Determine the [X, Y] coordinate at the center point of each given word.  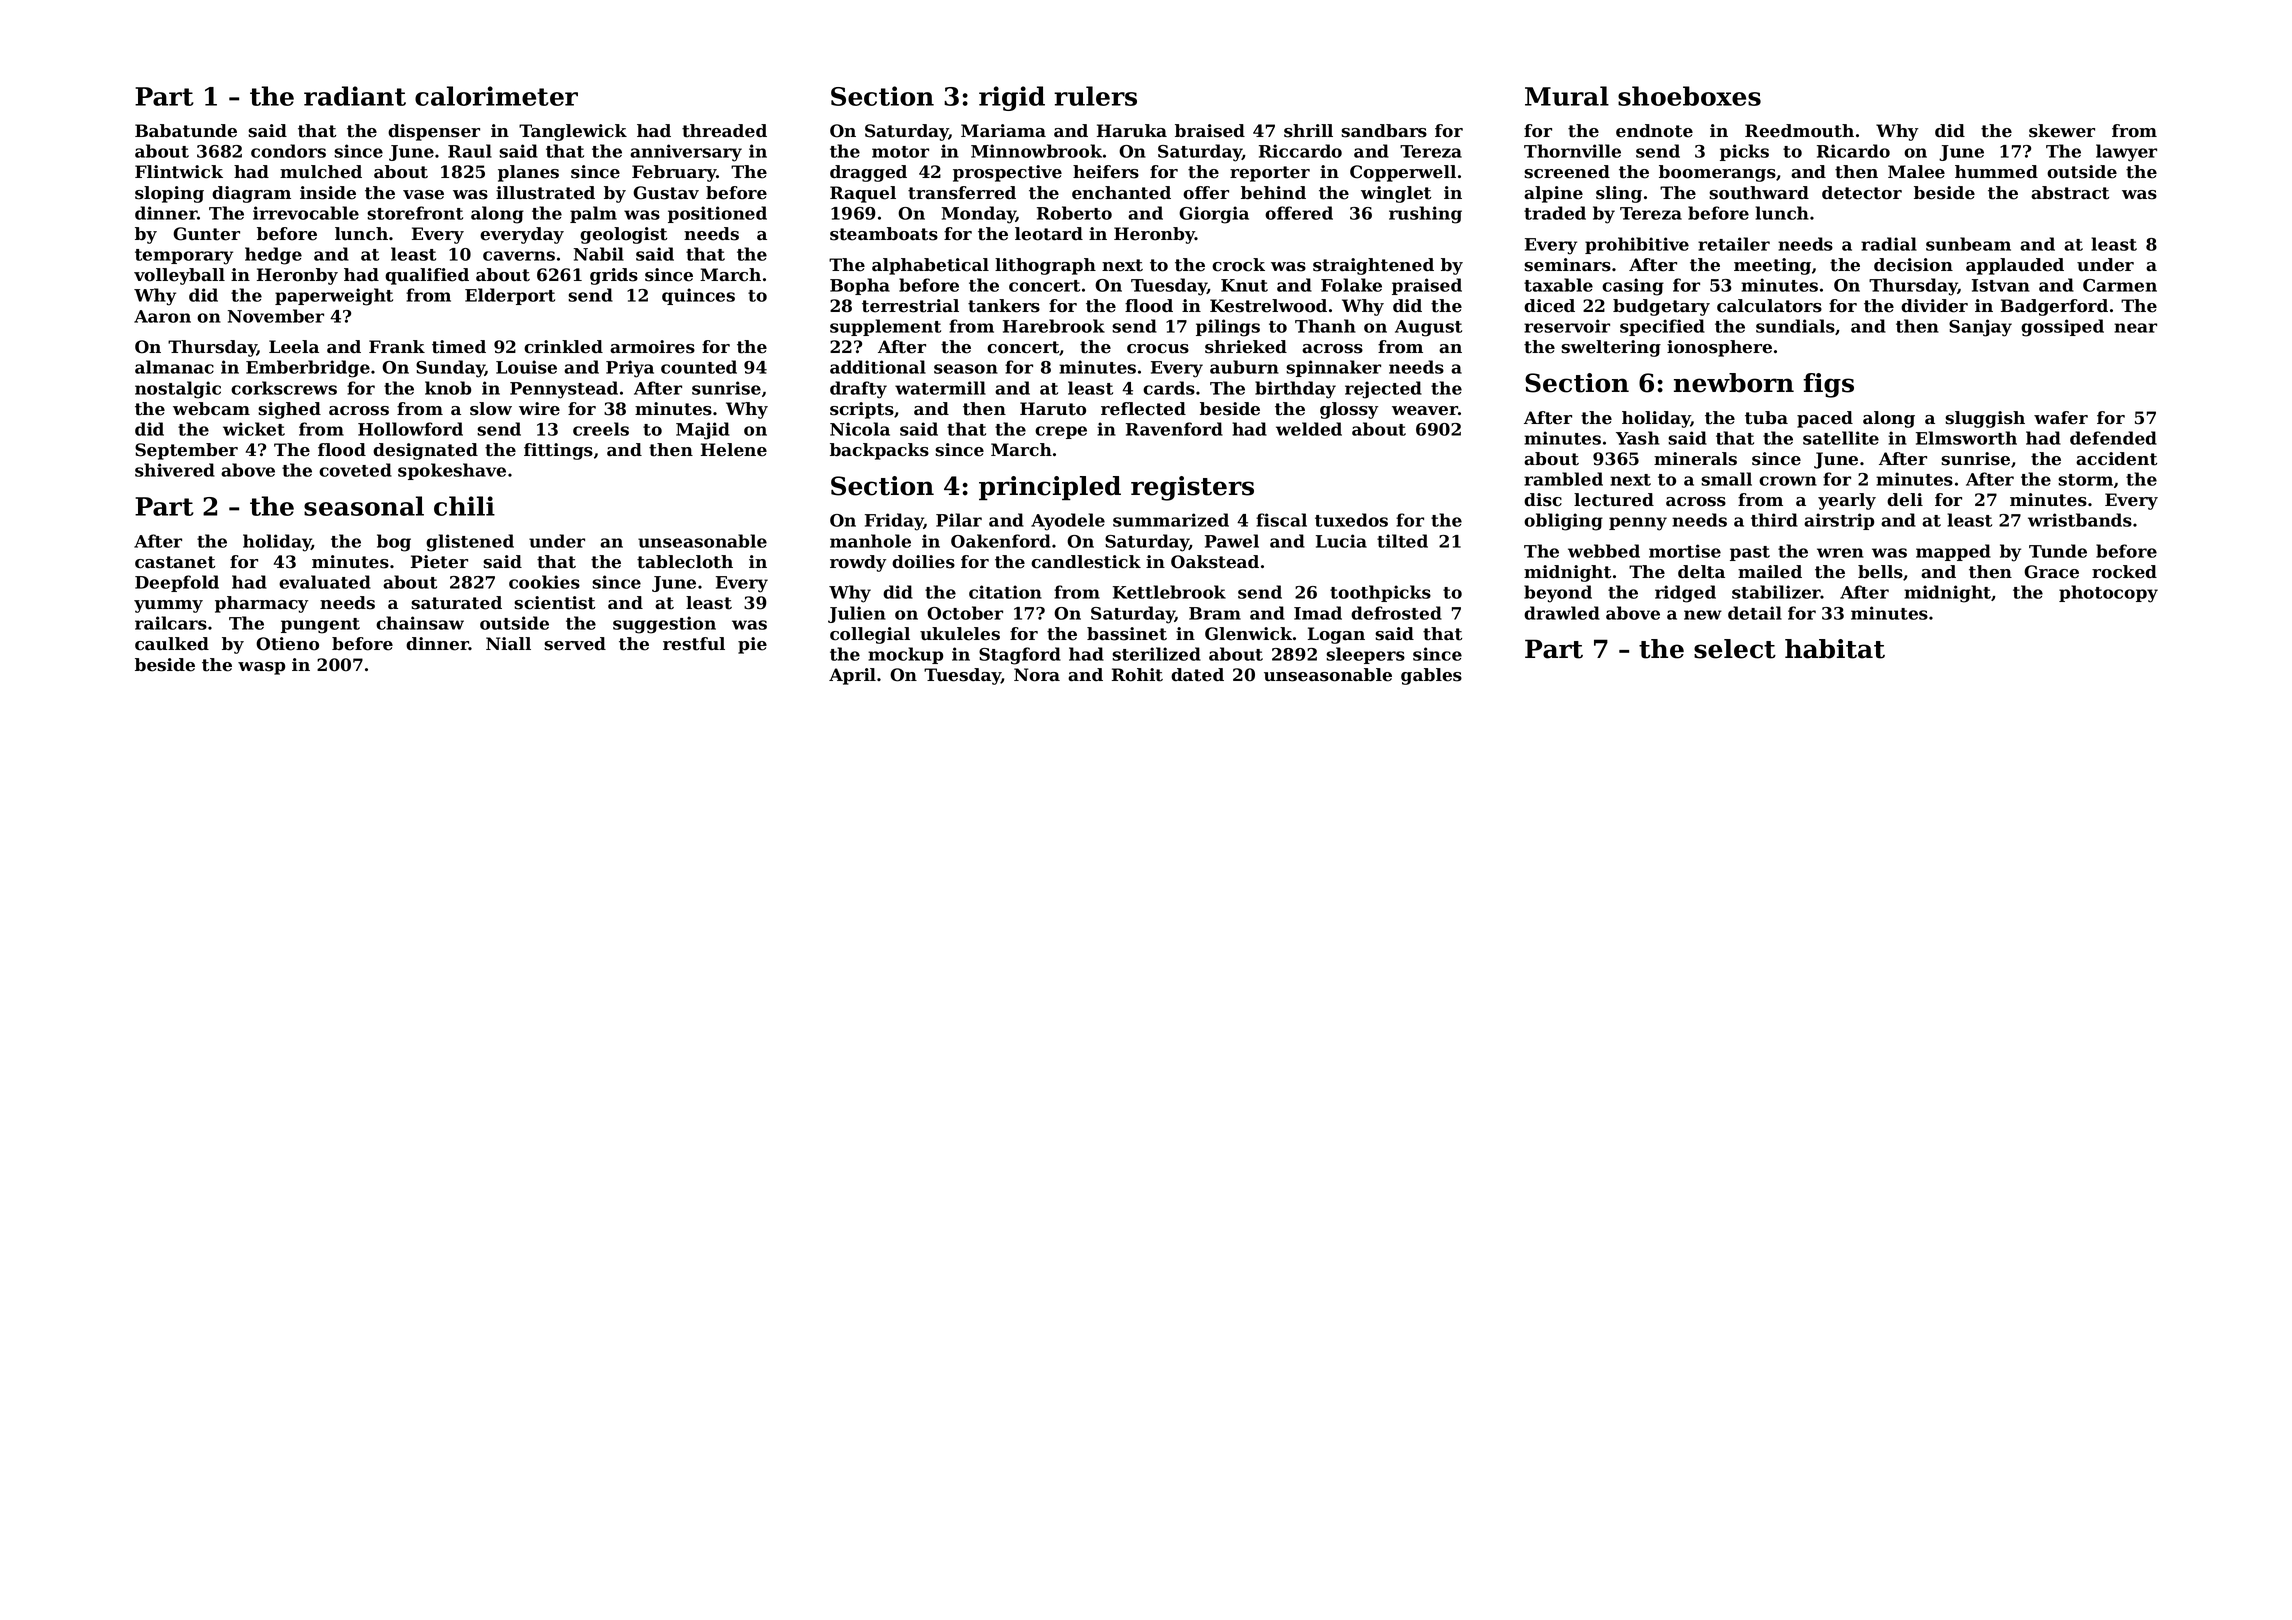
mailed [1770, 572]
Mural [1567, 96]
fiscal [1281, 520]
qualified [427, 276]
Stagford [1020, 656]
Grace [2051, 572]
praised [1427, 286]
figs [1828, 385]
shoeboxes [1689, 96]
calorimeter [496, 96]
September [186, 451]
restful [694, 644]
